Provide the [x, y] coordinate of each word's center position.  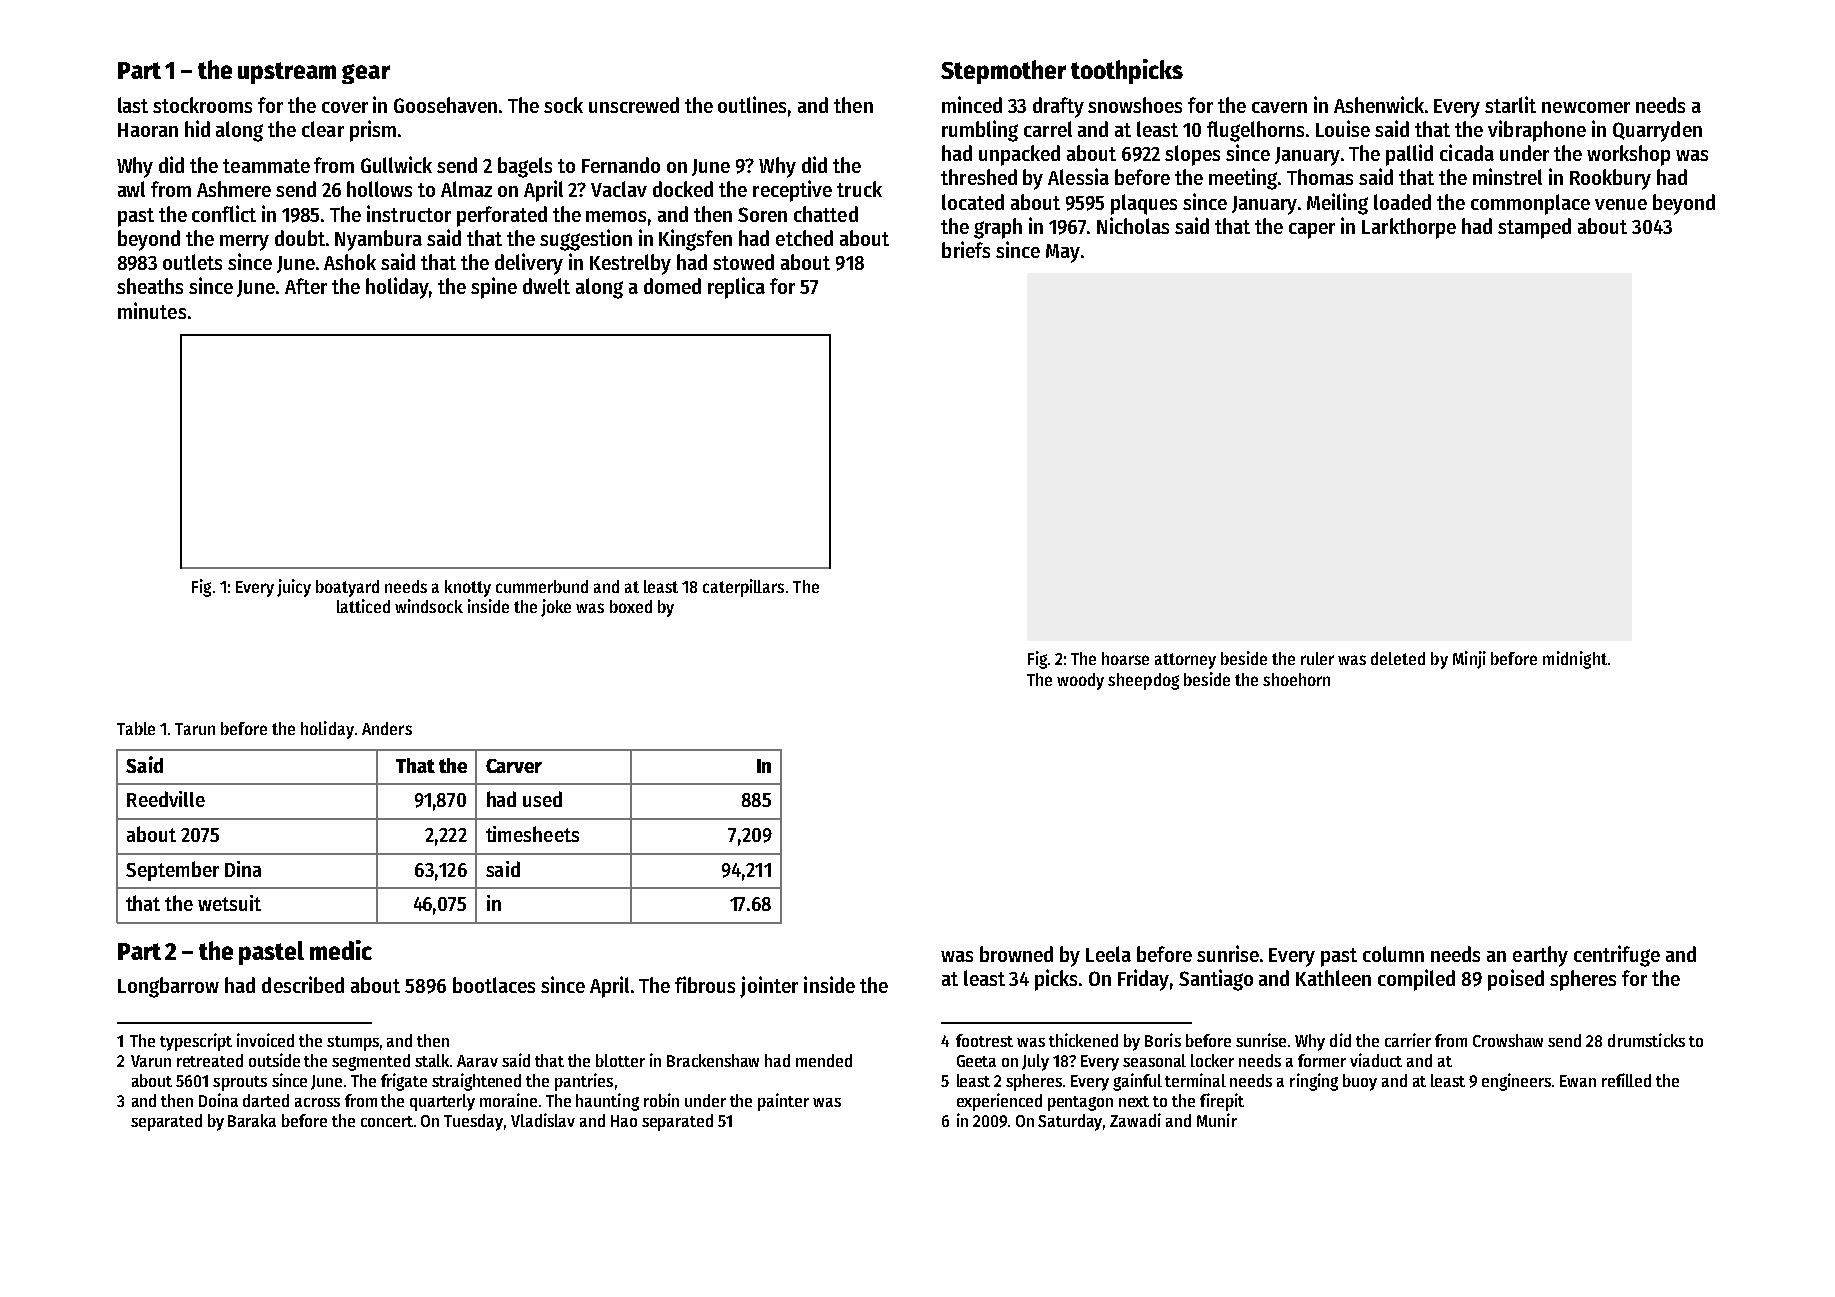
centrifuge [1617, 956]
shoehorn [1296, 679]
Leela [1108, 954]
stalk [433, 1060]
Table [136, 728]
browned [1016, 954]
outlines [752, 104]
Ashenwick [1379, 104]
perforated [502, 216]
